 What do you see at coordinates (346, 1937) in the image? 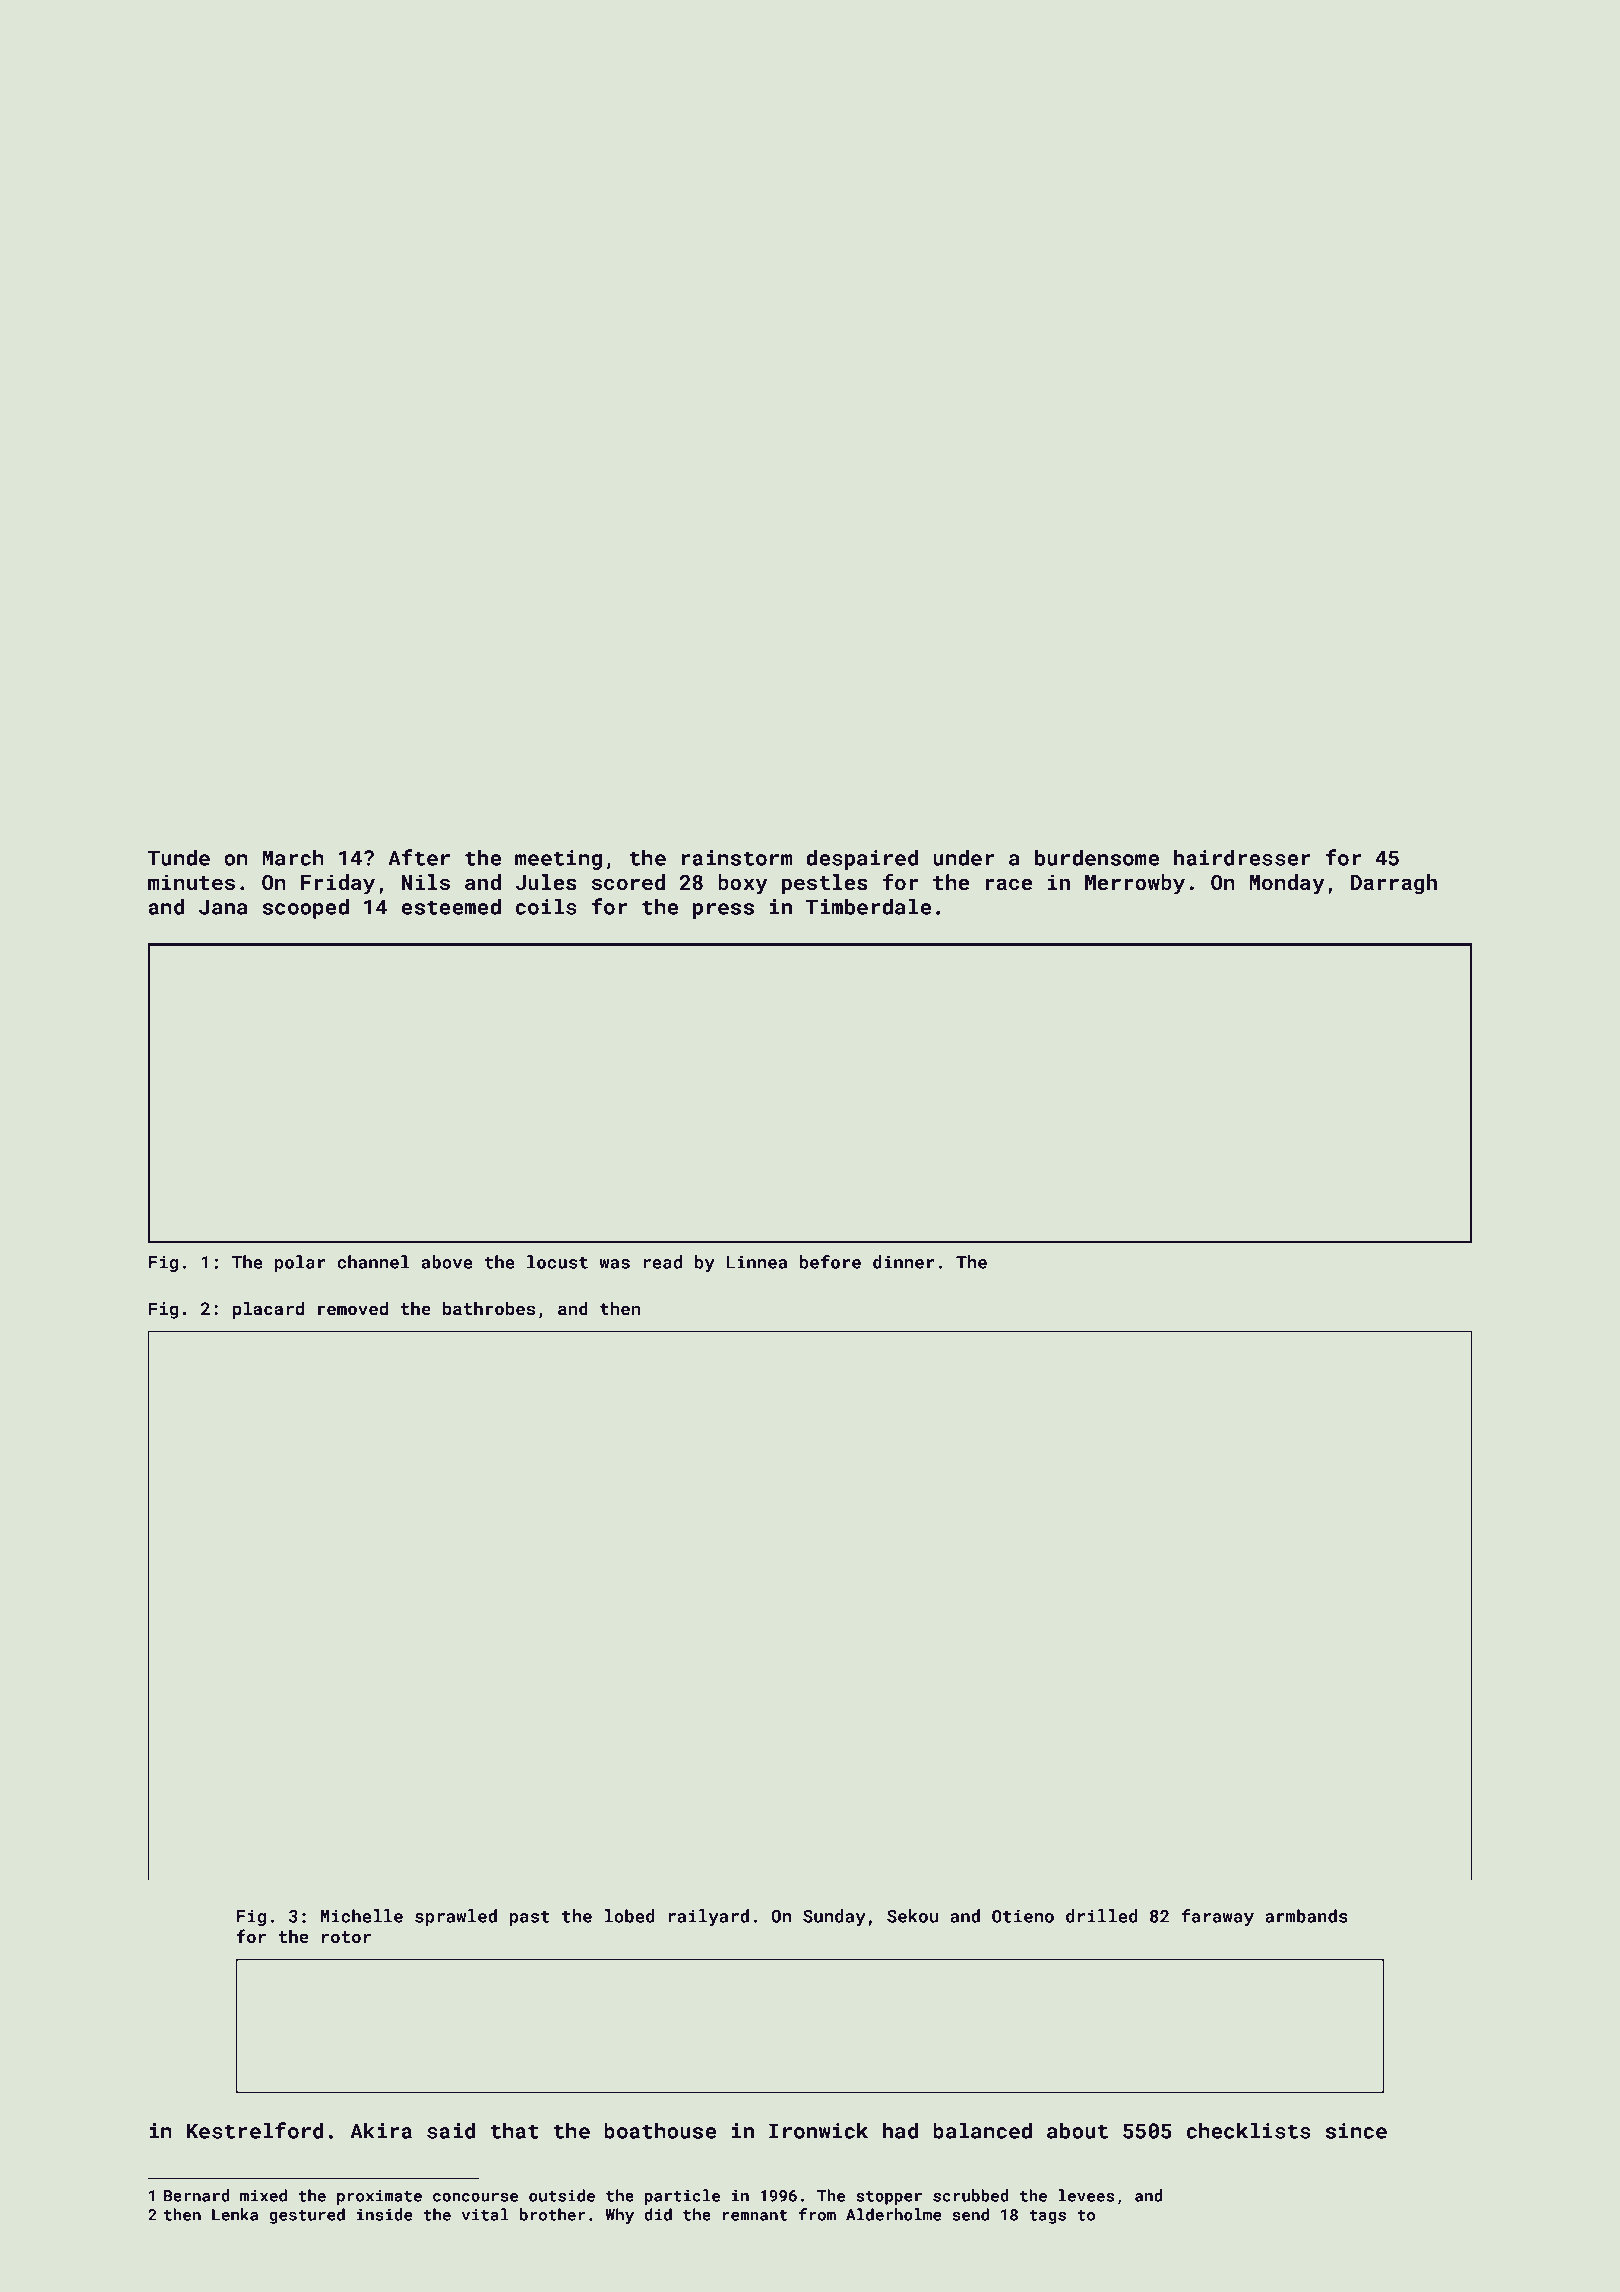
I see `rotor` at bounding box center [346, 1937].
